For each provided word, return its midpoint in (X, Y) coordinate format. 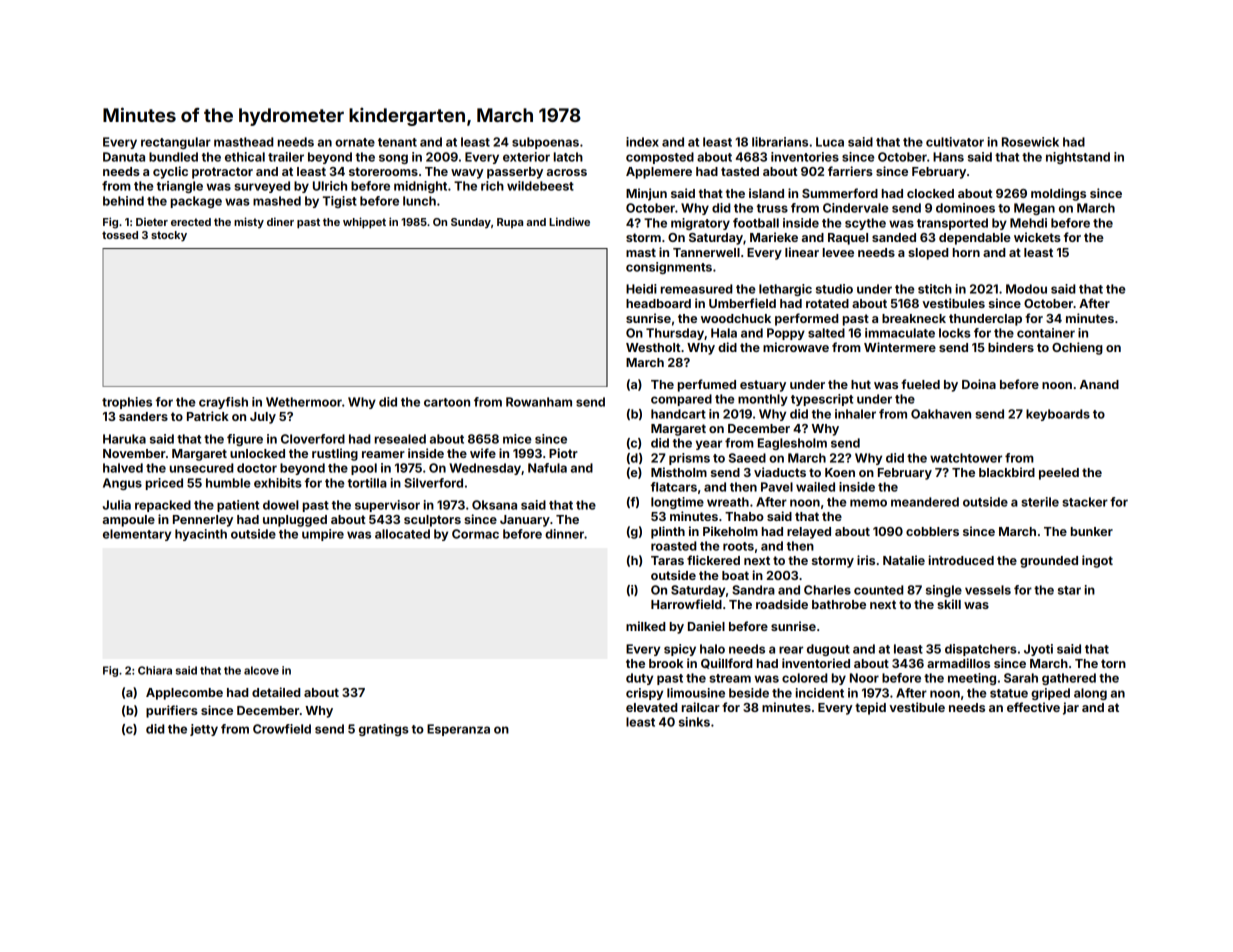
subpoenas (545, 143)
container (1046, 333)
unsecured (201, 468)
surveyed (262, 187)
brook (666, 663)
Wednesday (485, 469)
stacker (1085, 502)
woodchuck (736, 318)
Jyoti (1038, 650)
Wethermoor (304, 402)
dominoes (965, 208)
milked (645, 626)
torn (1113, 663)
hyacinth (201, 535)
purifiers (172, 711)
